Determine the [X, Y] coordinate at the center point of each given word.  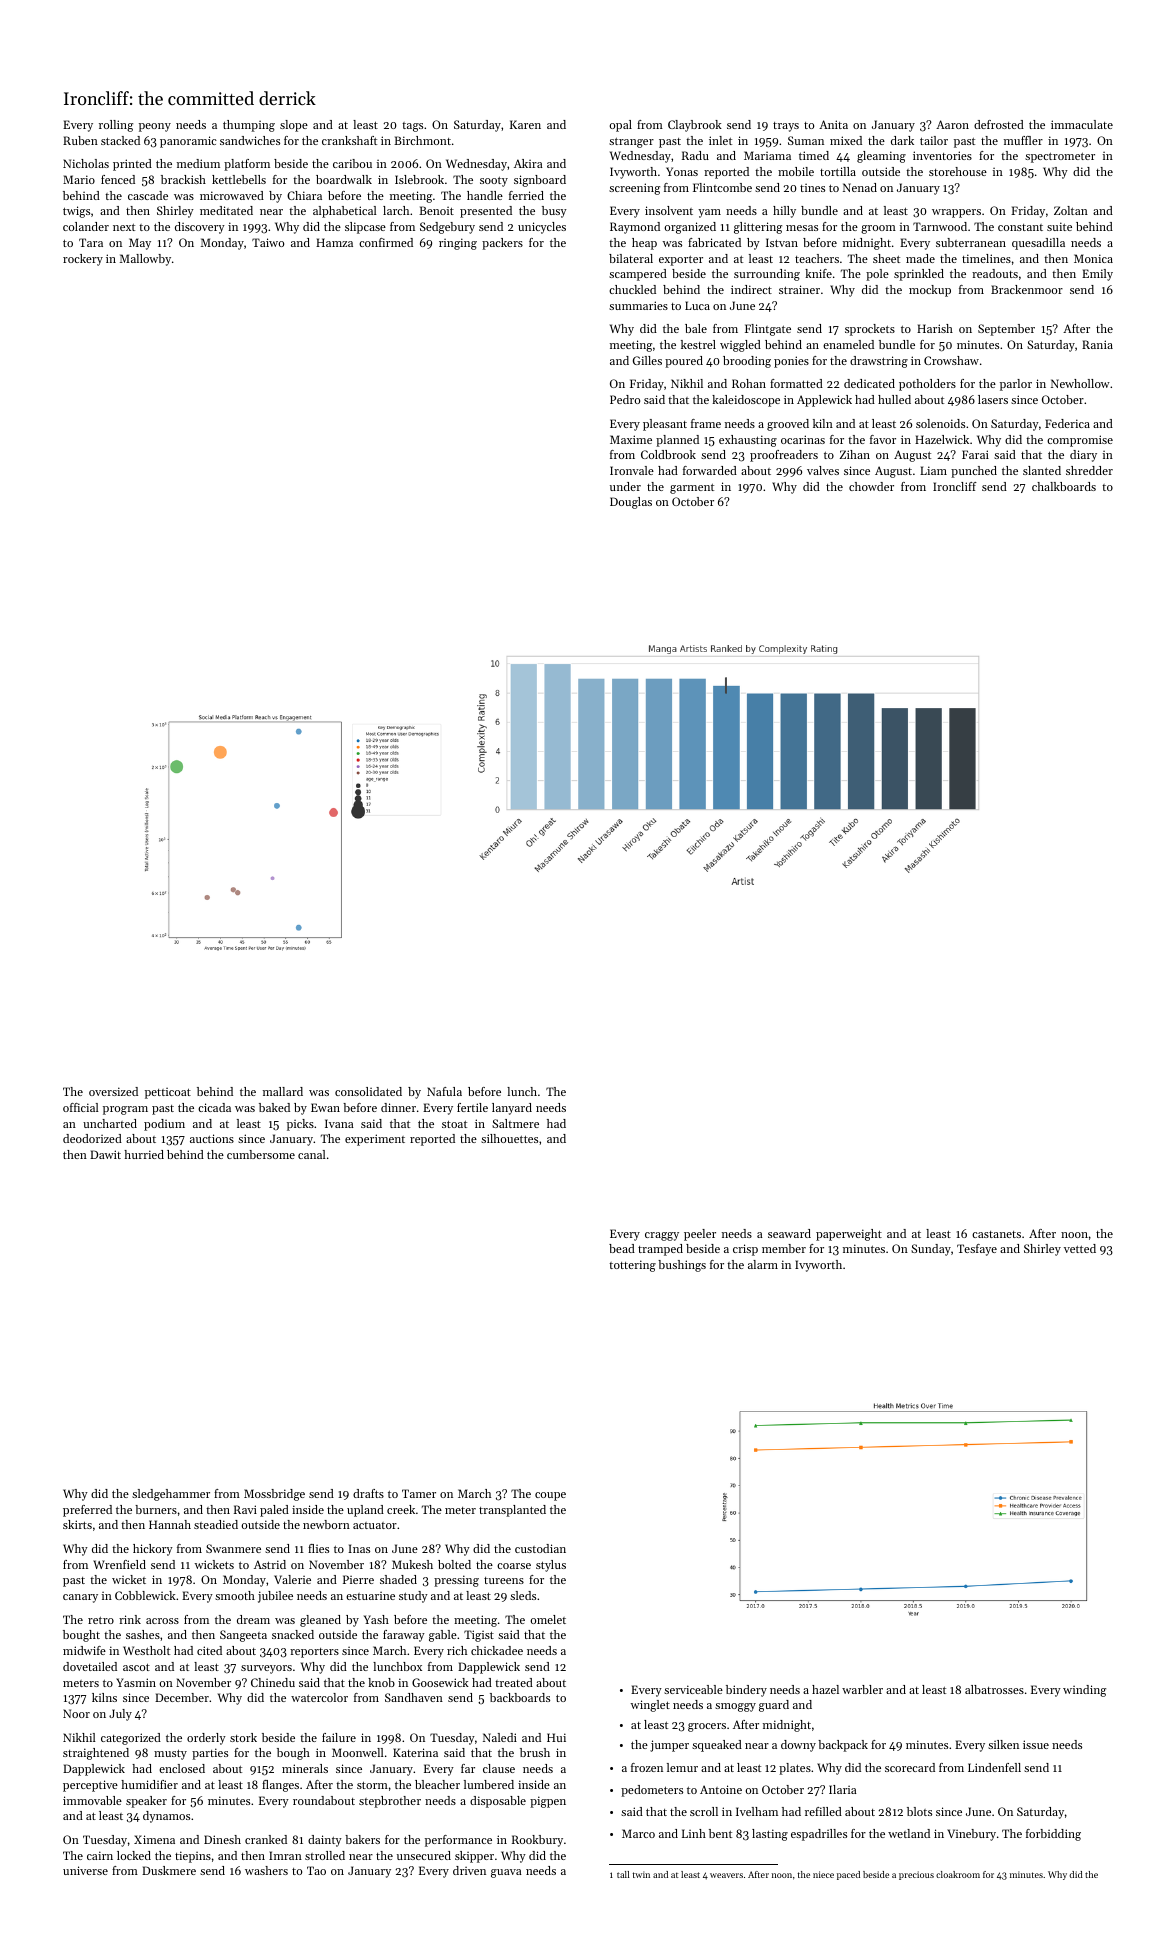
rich [457, 1650]
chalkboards [1064, 486]
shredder [1089, 470]
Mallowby [145, 260]
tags [412, 127]
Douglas [631, 503]
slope [294, 126]
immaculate [1082, 124]
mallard [283, 1091]
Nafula [444, 1091]
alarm [763, 1264]
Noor [76, 1713]
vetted [1080, 1248]
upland [365, 1511]
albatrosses [994, 1689]
